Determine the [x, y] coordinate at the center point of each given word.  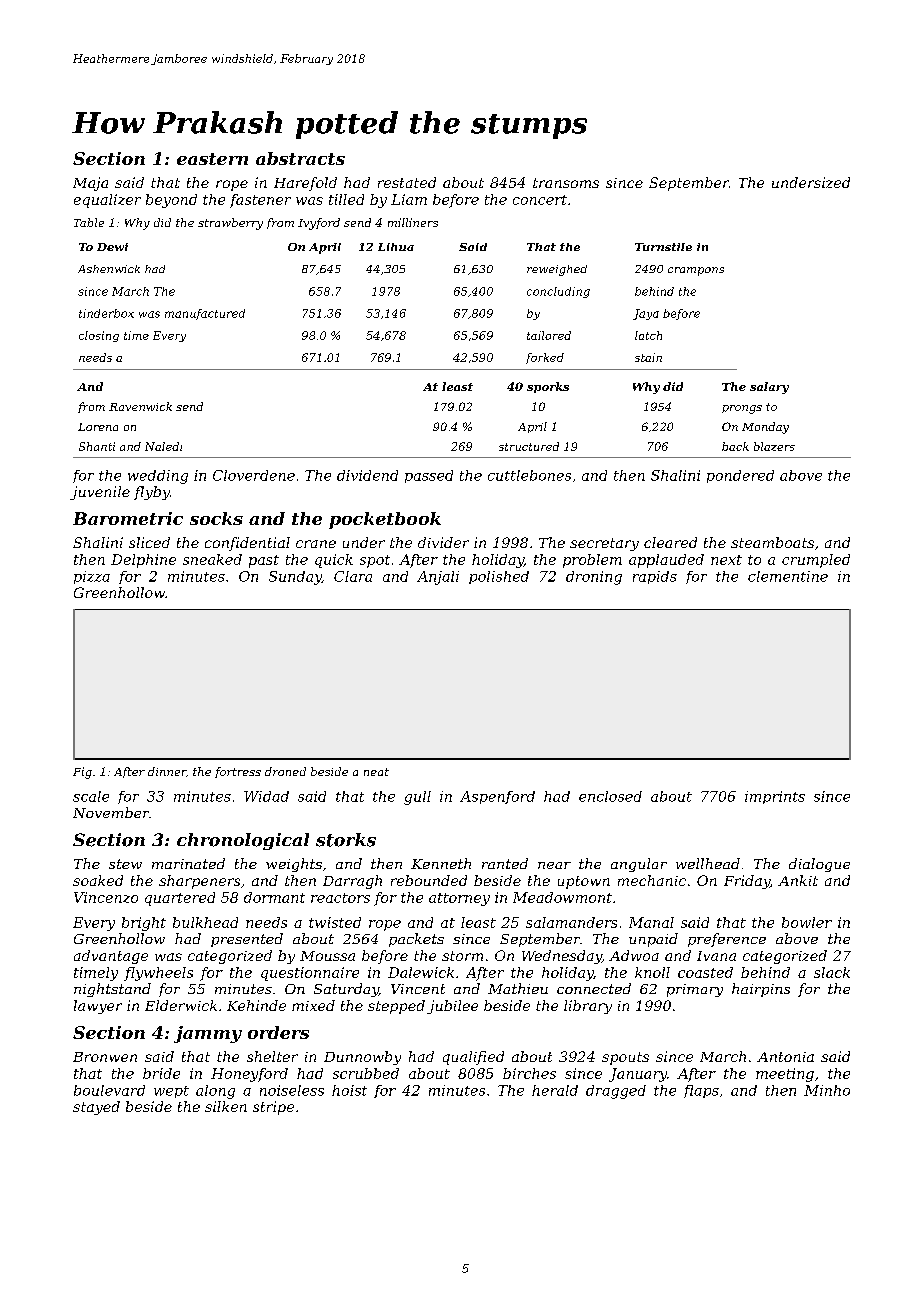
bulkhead [205, 922]
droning [594, 578]
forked [545, 358]
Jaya [646, 314]
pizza [92, 577]
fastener [260, 201]
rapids [655, 577]
